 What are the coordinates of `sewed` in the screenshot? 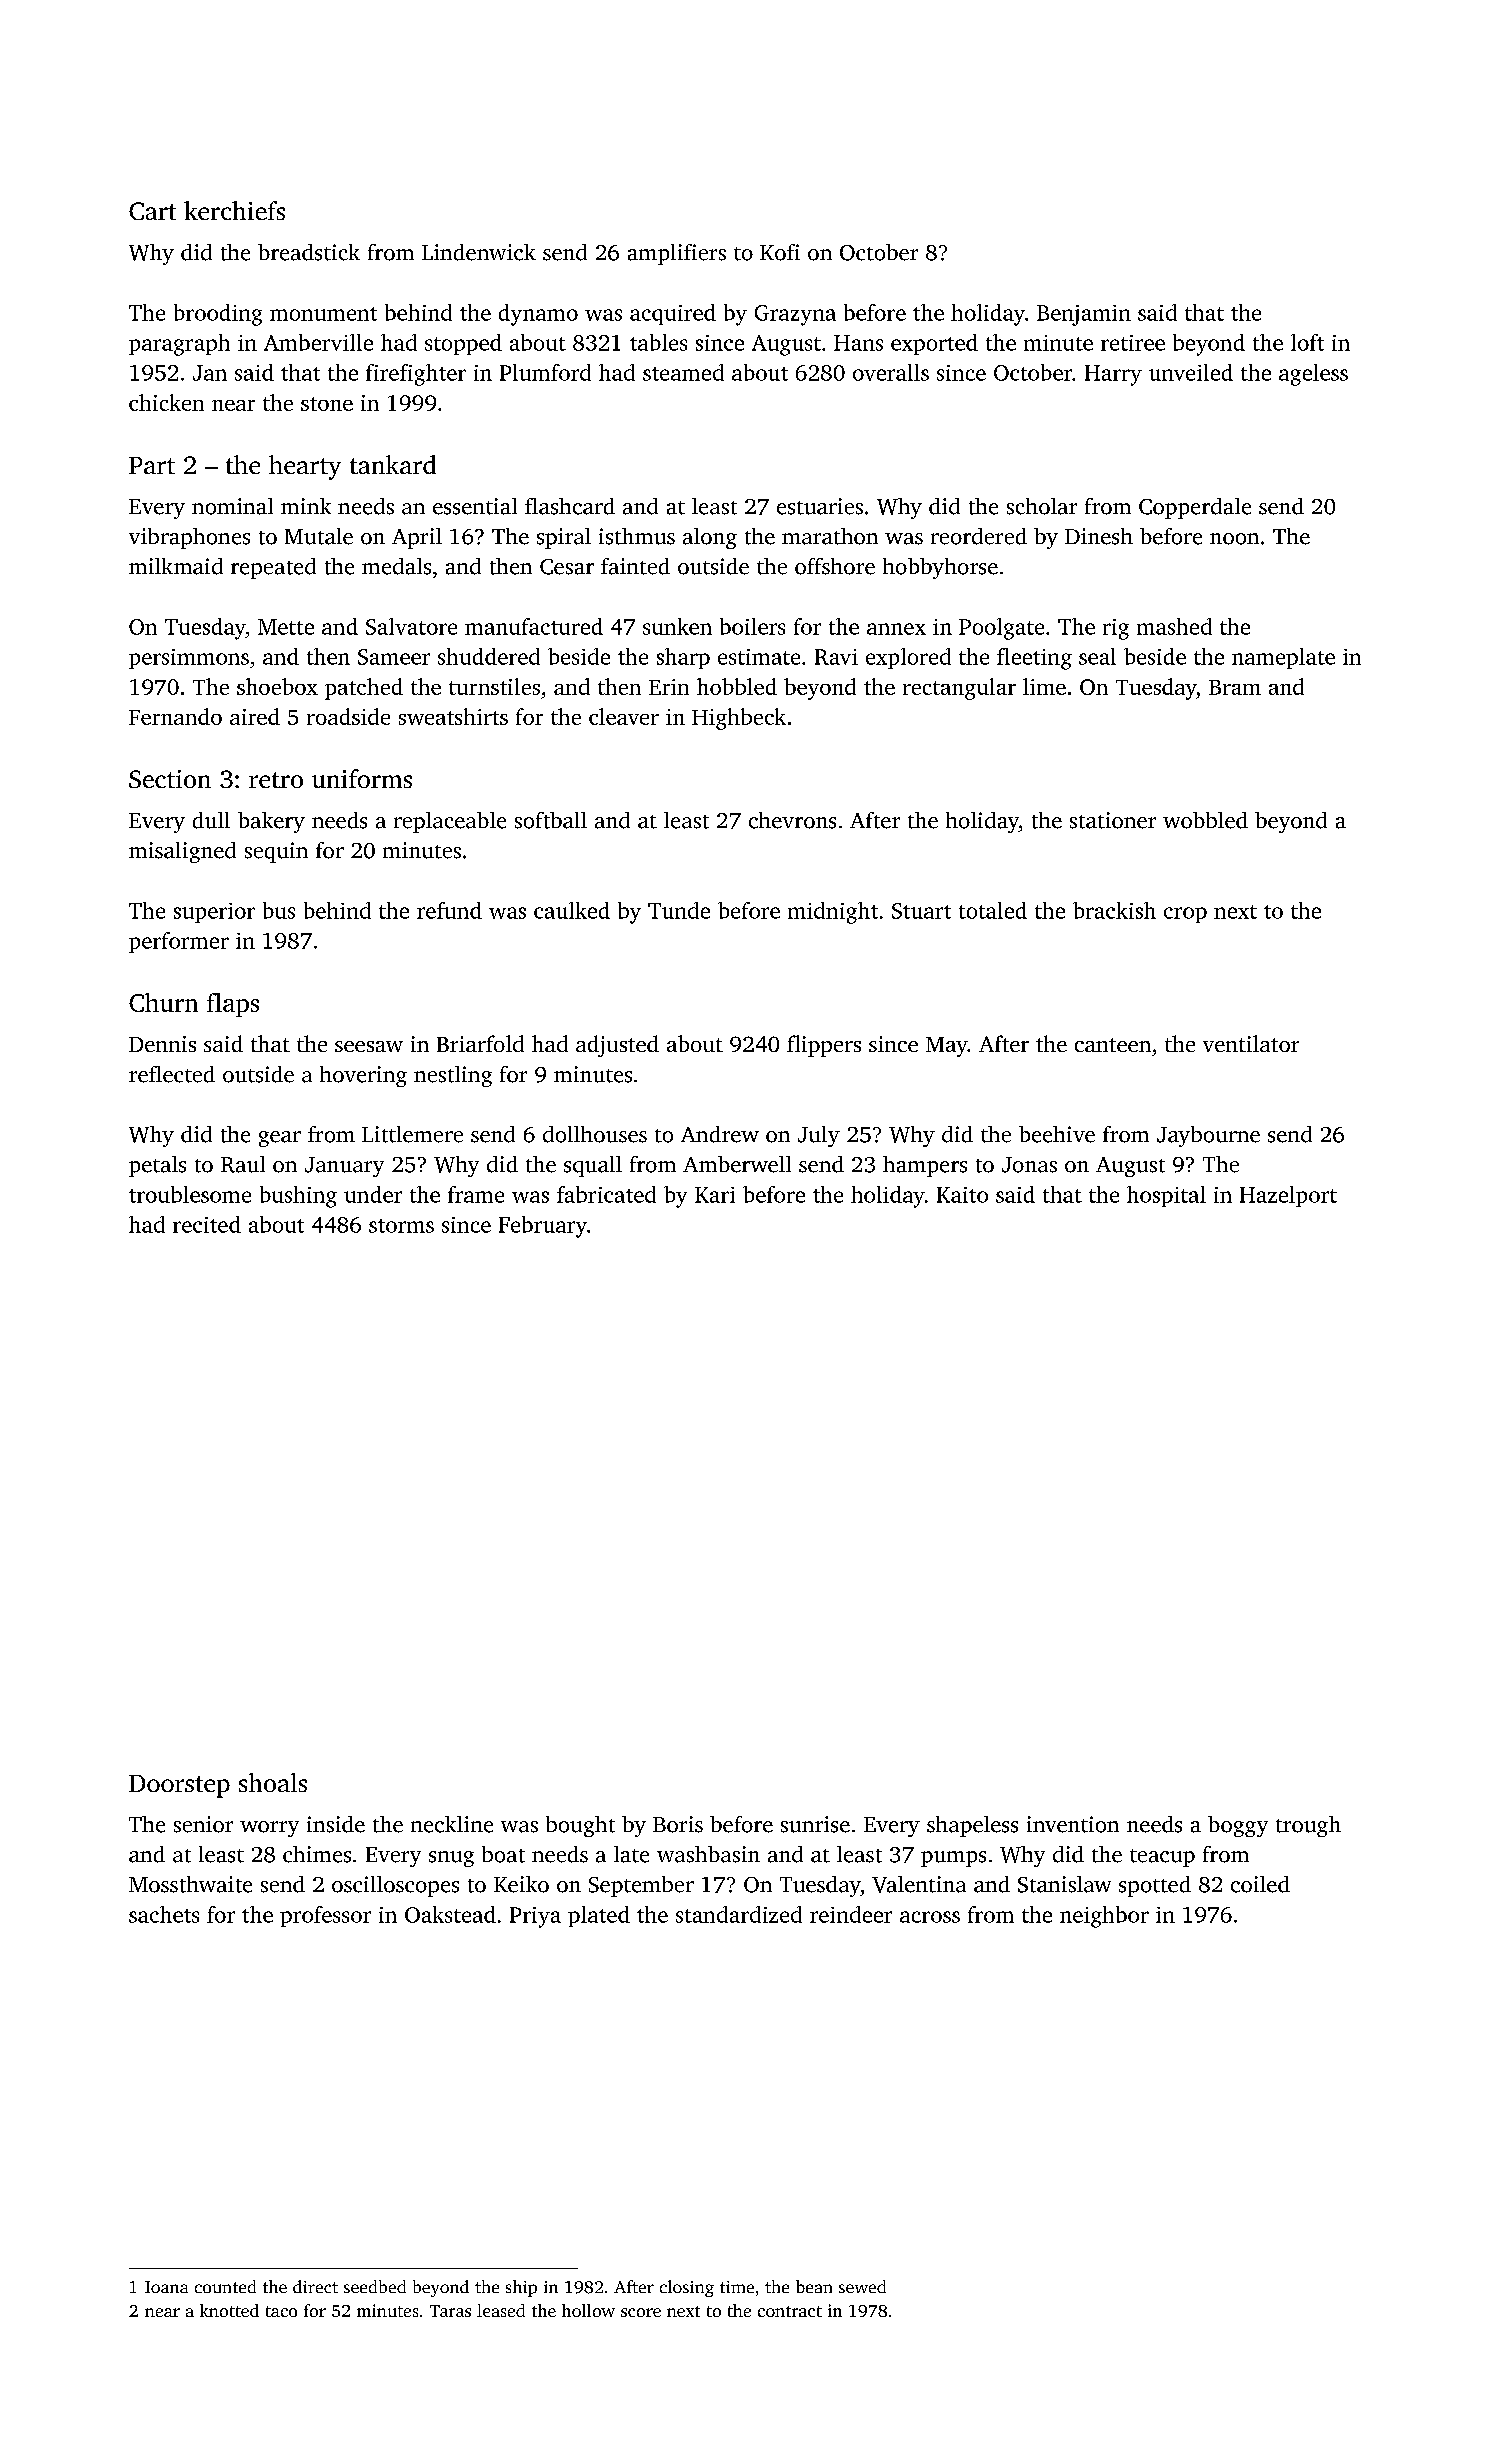 It's located at (862, 2286).
